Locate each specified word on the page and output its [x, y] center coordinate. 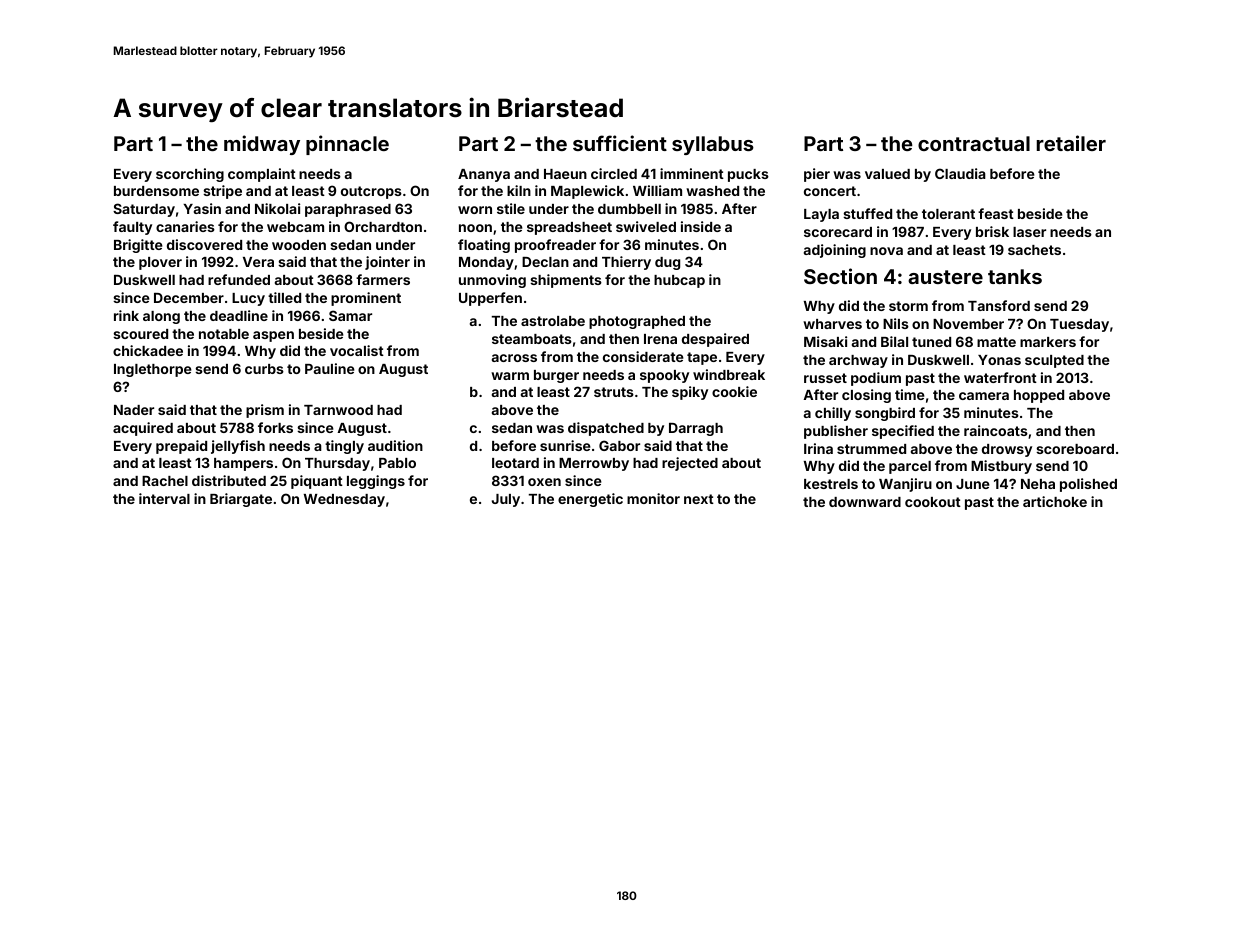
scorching [190, 175]
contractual [974, 143]
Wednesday [344, 500]
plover [160, 263]
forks [275, 427]
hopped [1039, 396]
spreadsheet [569, 228]
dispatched [606, 429]
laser [1029, 232]
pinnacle [347, 145]
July [506, 500]
